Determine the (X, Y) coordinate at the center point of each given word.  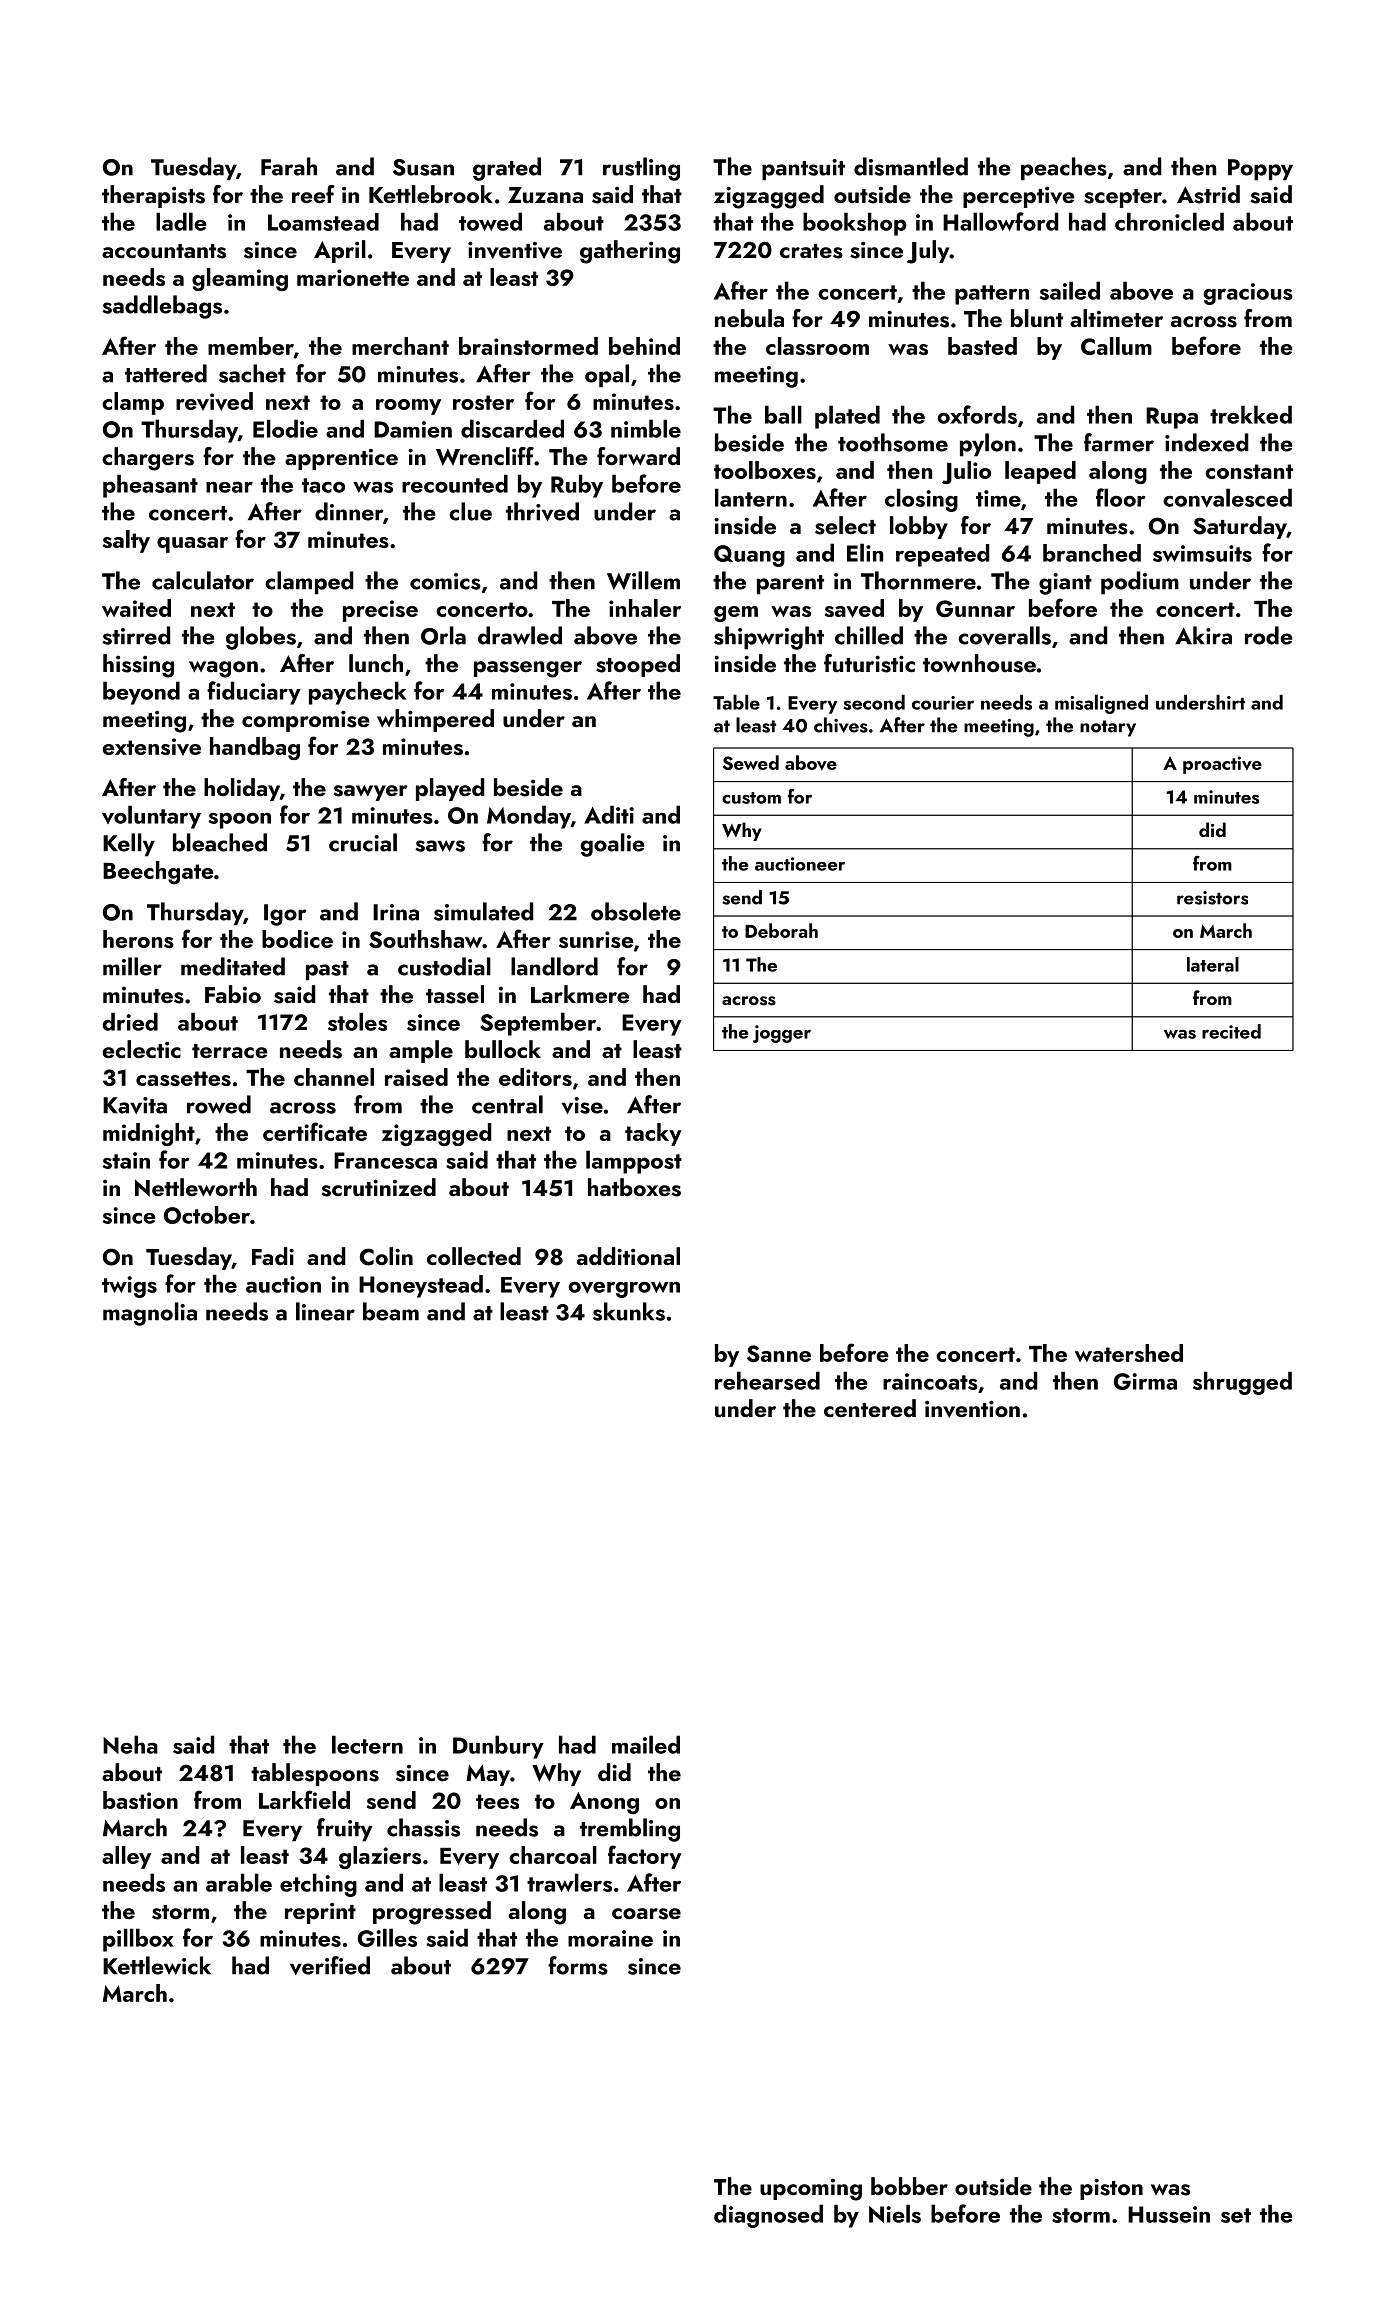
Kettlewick (157, 1965)
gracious (1248, 294)
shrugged (1242, 1383)
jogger (782, 1034)
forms (578, 1965)
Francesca (385, 1160)
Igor (285, 915)
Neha (130, 1744)
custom (751, 798)
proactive (1222, 765)
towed (490, 221)
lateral (1213, 964)
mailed (646, 1744)
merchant (400, 346)
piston (1111, 2189)
